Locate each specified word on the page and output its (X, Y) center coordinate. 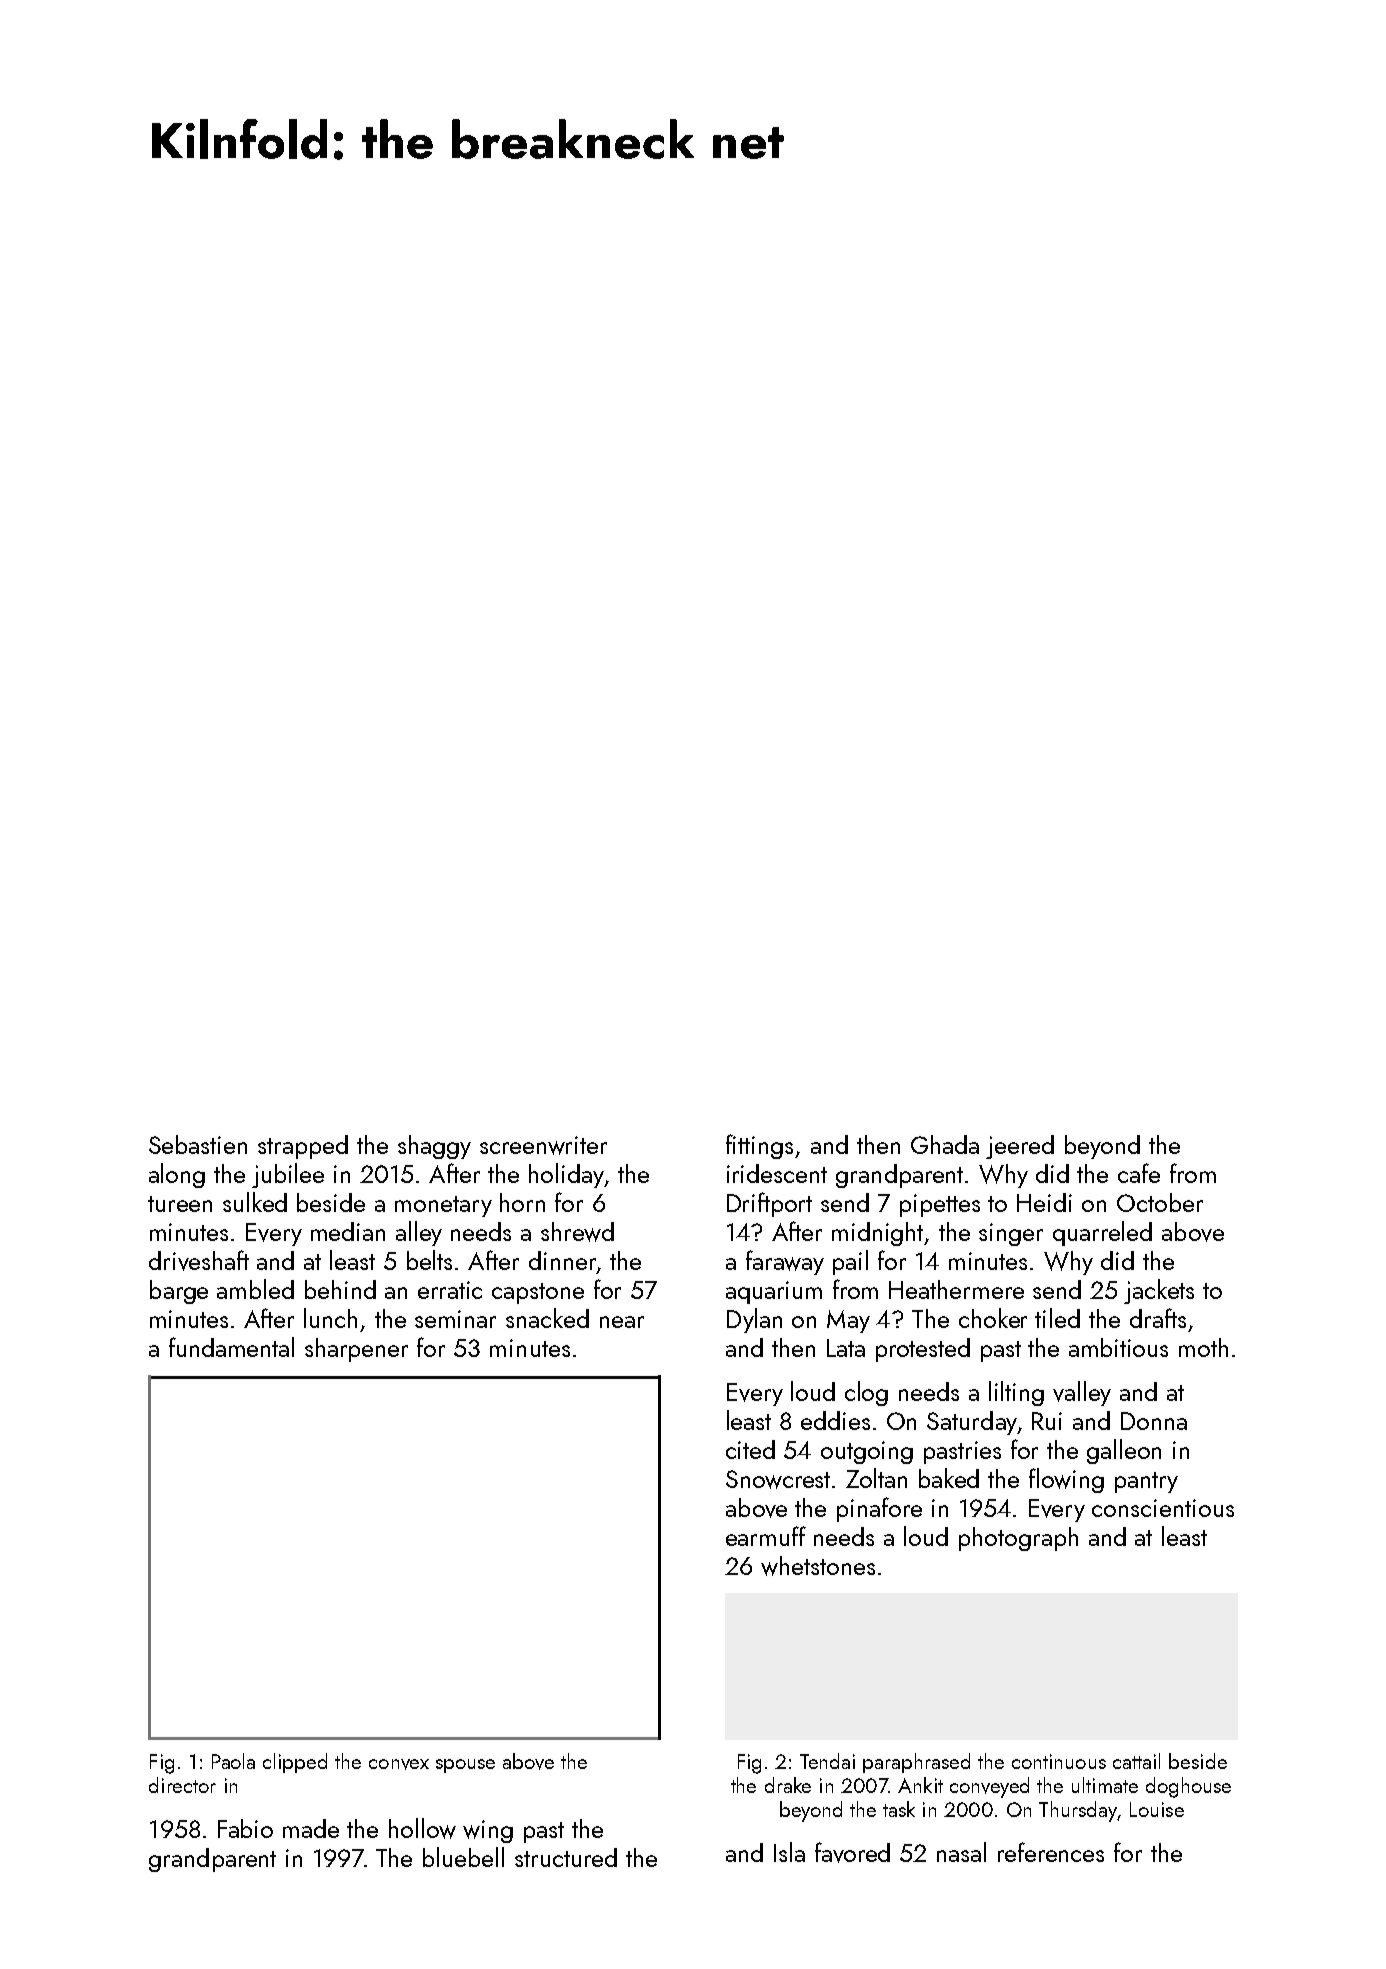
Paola (233, 1761)
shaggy (434, 1147)
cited (750, 1449)
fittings (759, 1146)
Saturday (972, 1423)
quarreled (1102, 1233)
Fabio (245, 1828)
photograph (1018, 1539)
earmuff (766, 1536)
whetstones (818, 1566)
